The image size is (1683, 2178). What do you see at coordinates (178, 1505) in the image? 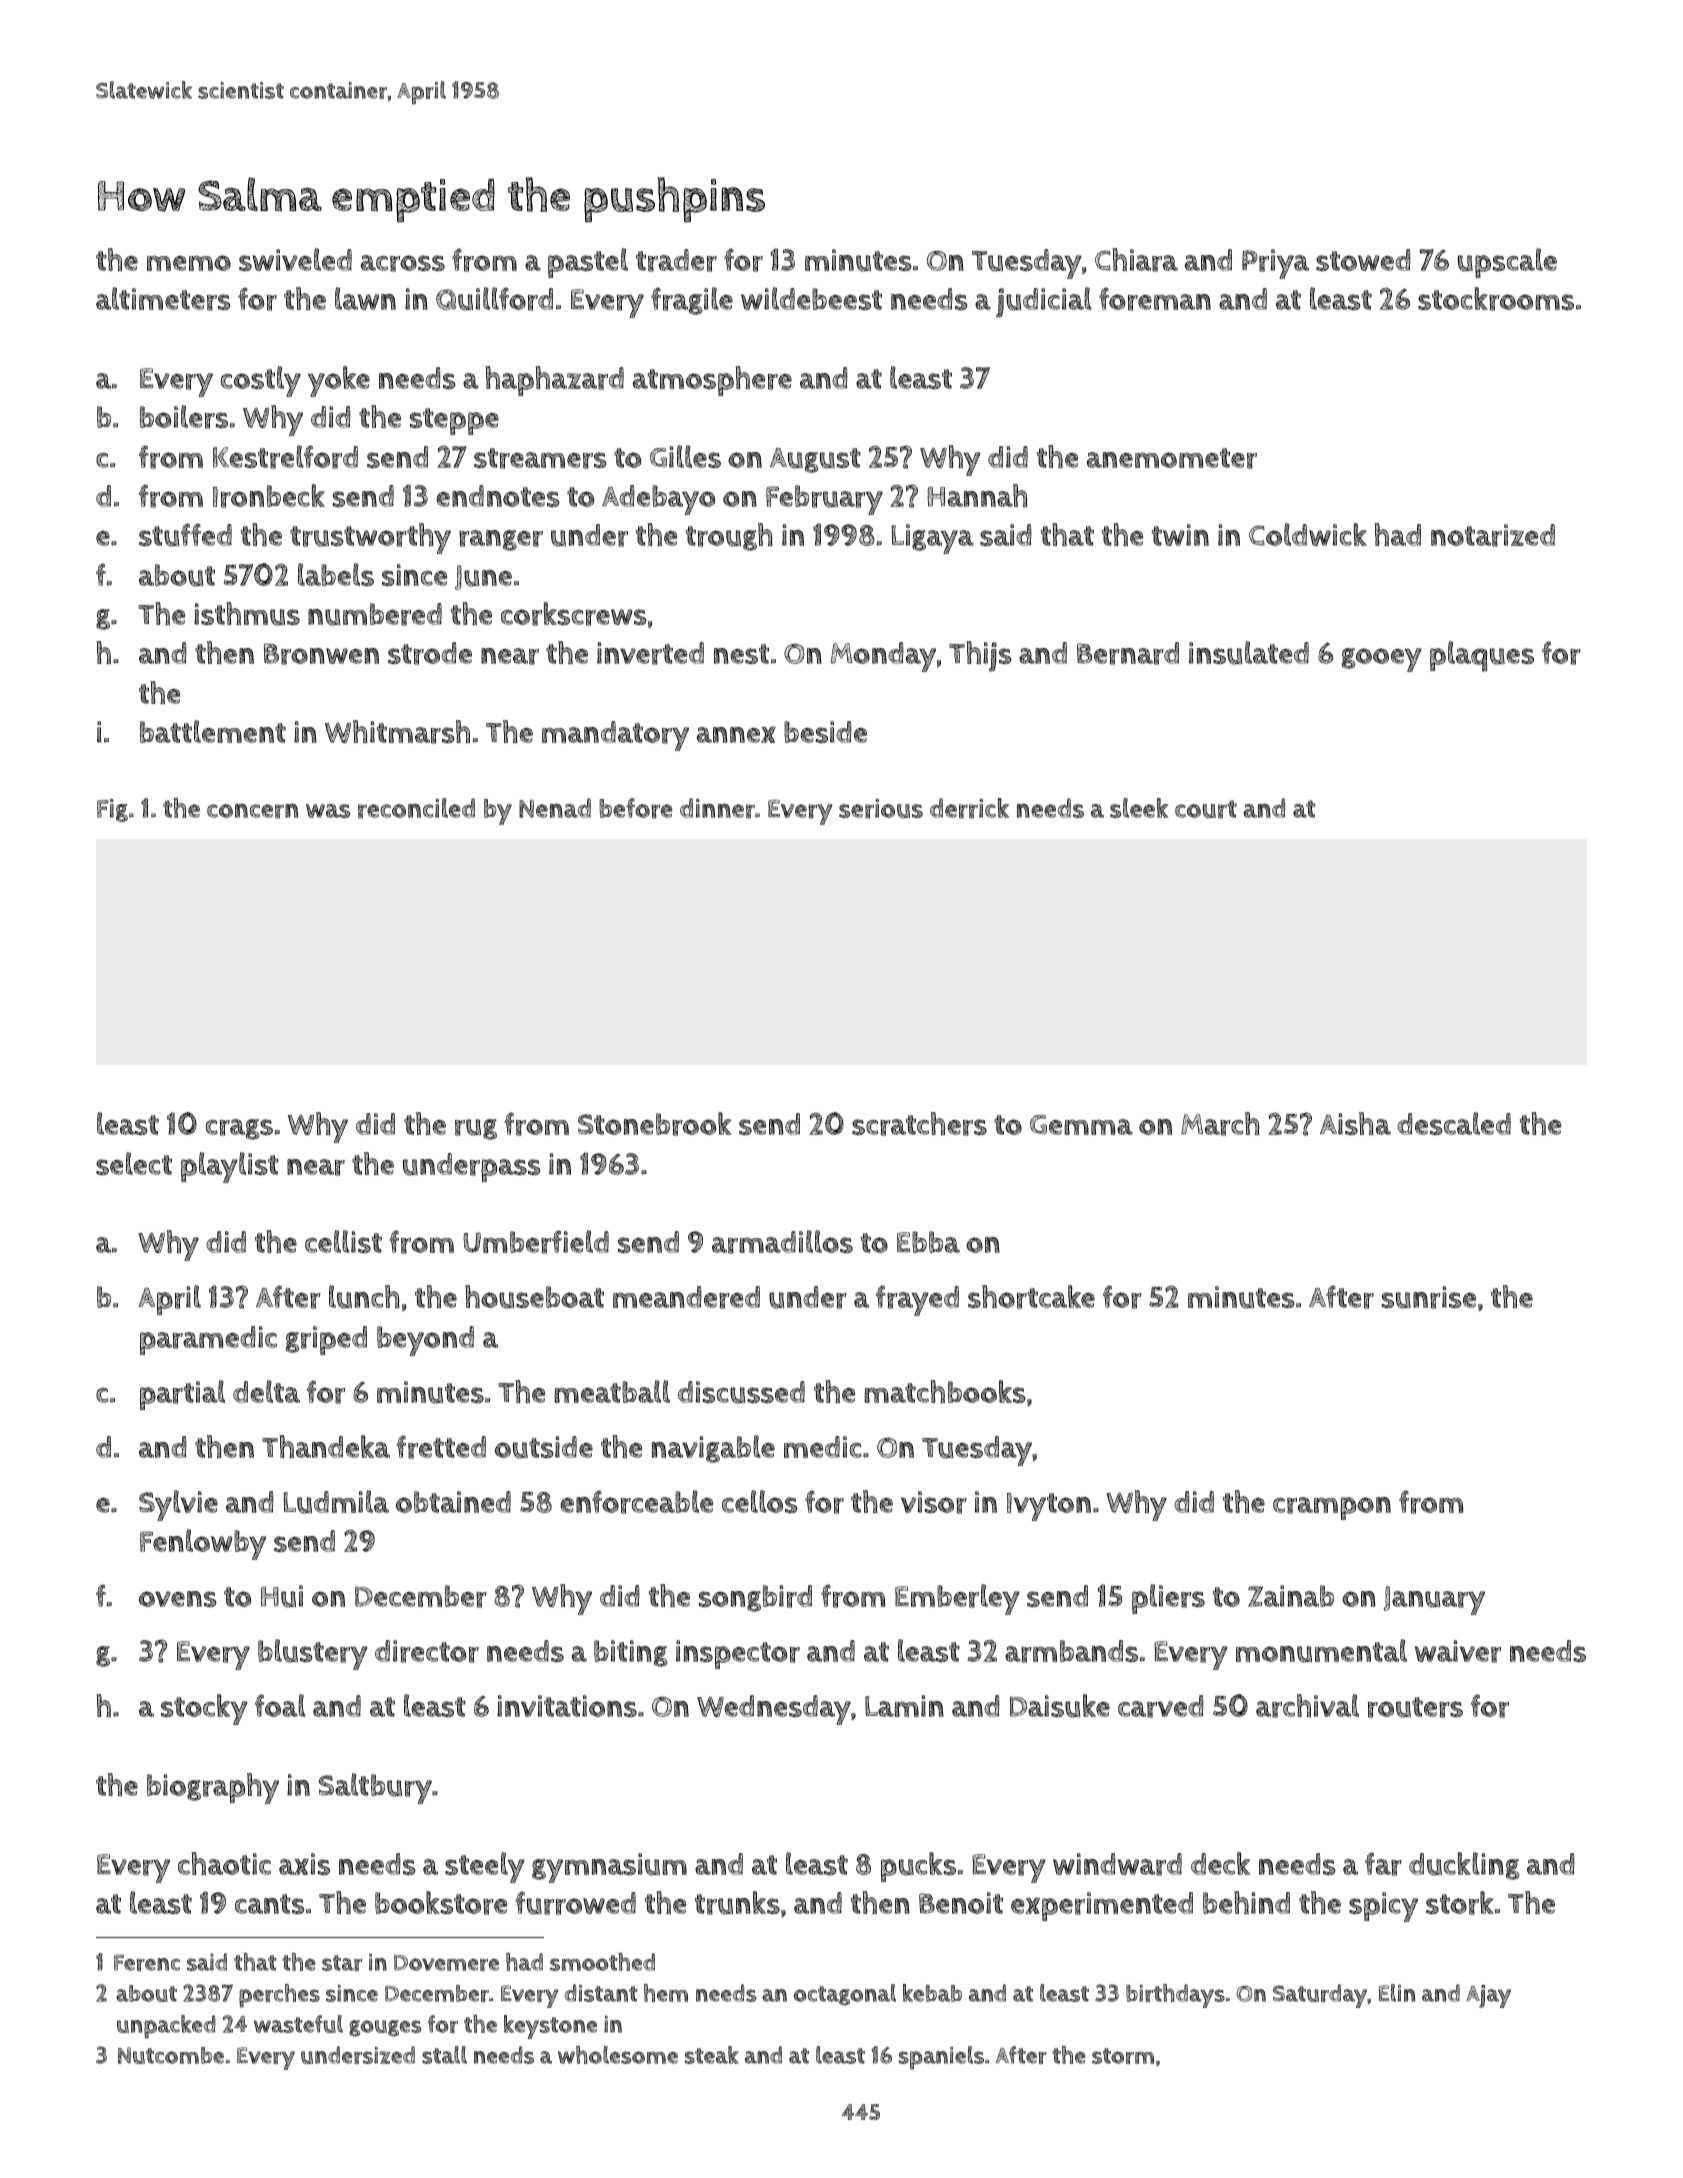
I see `Sylvie` at bounding box center [178, 1505].
